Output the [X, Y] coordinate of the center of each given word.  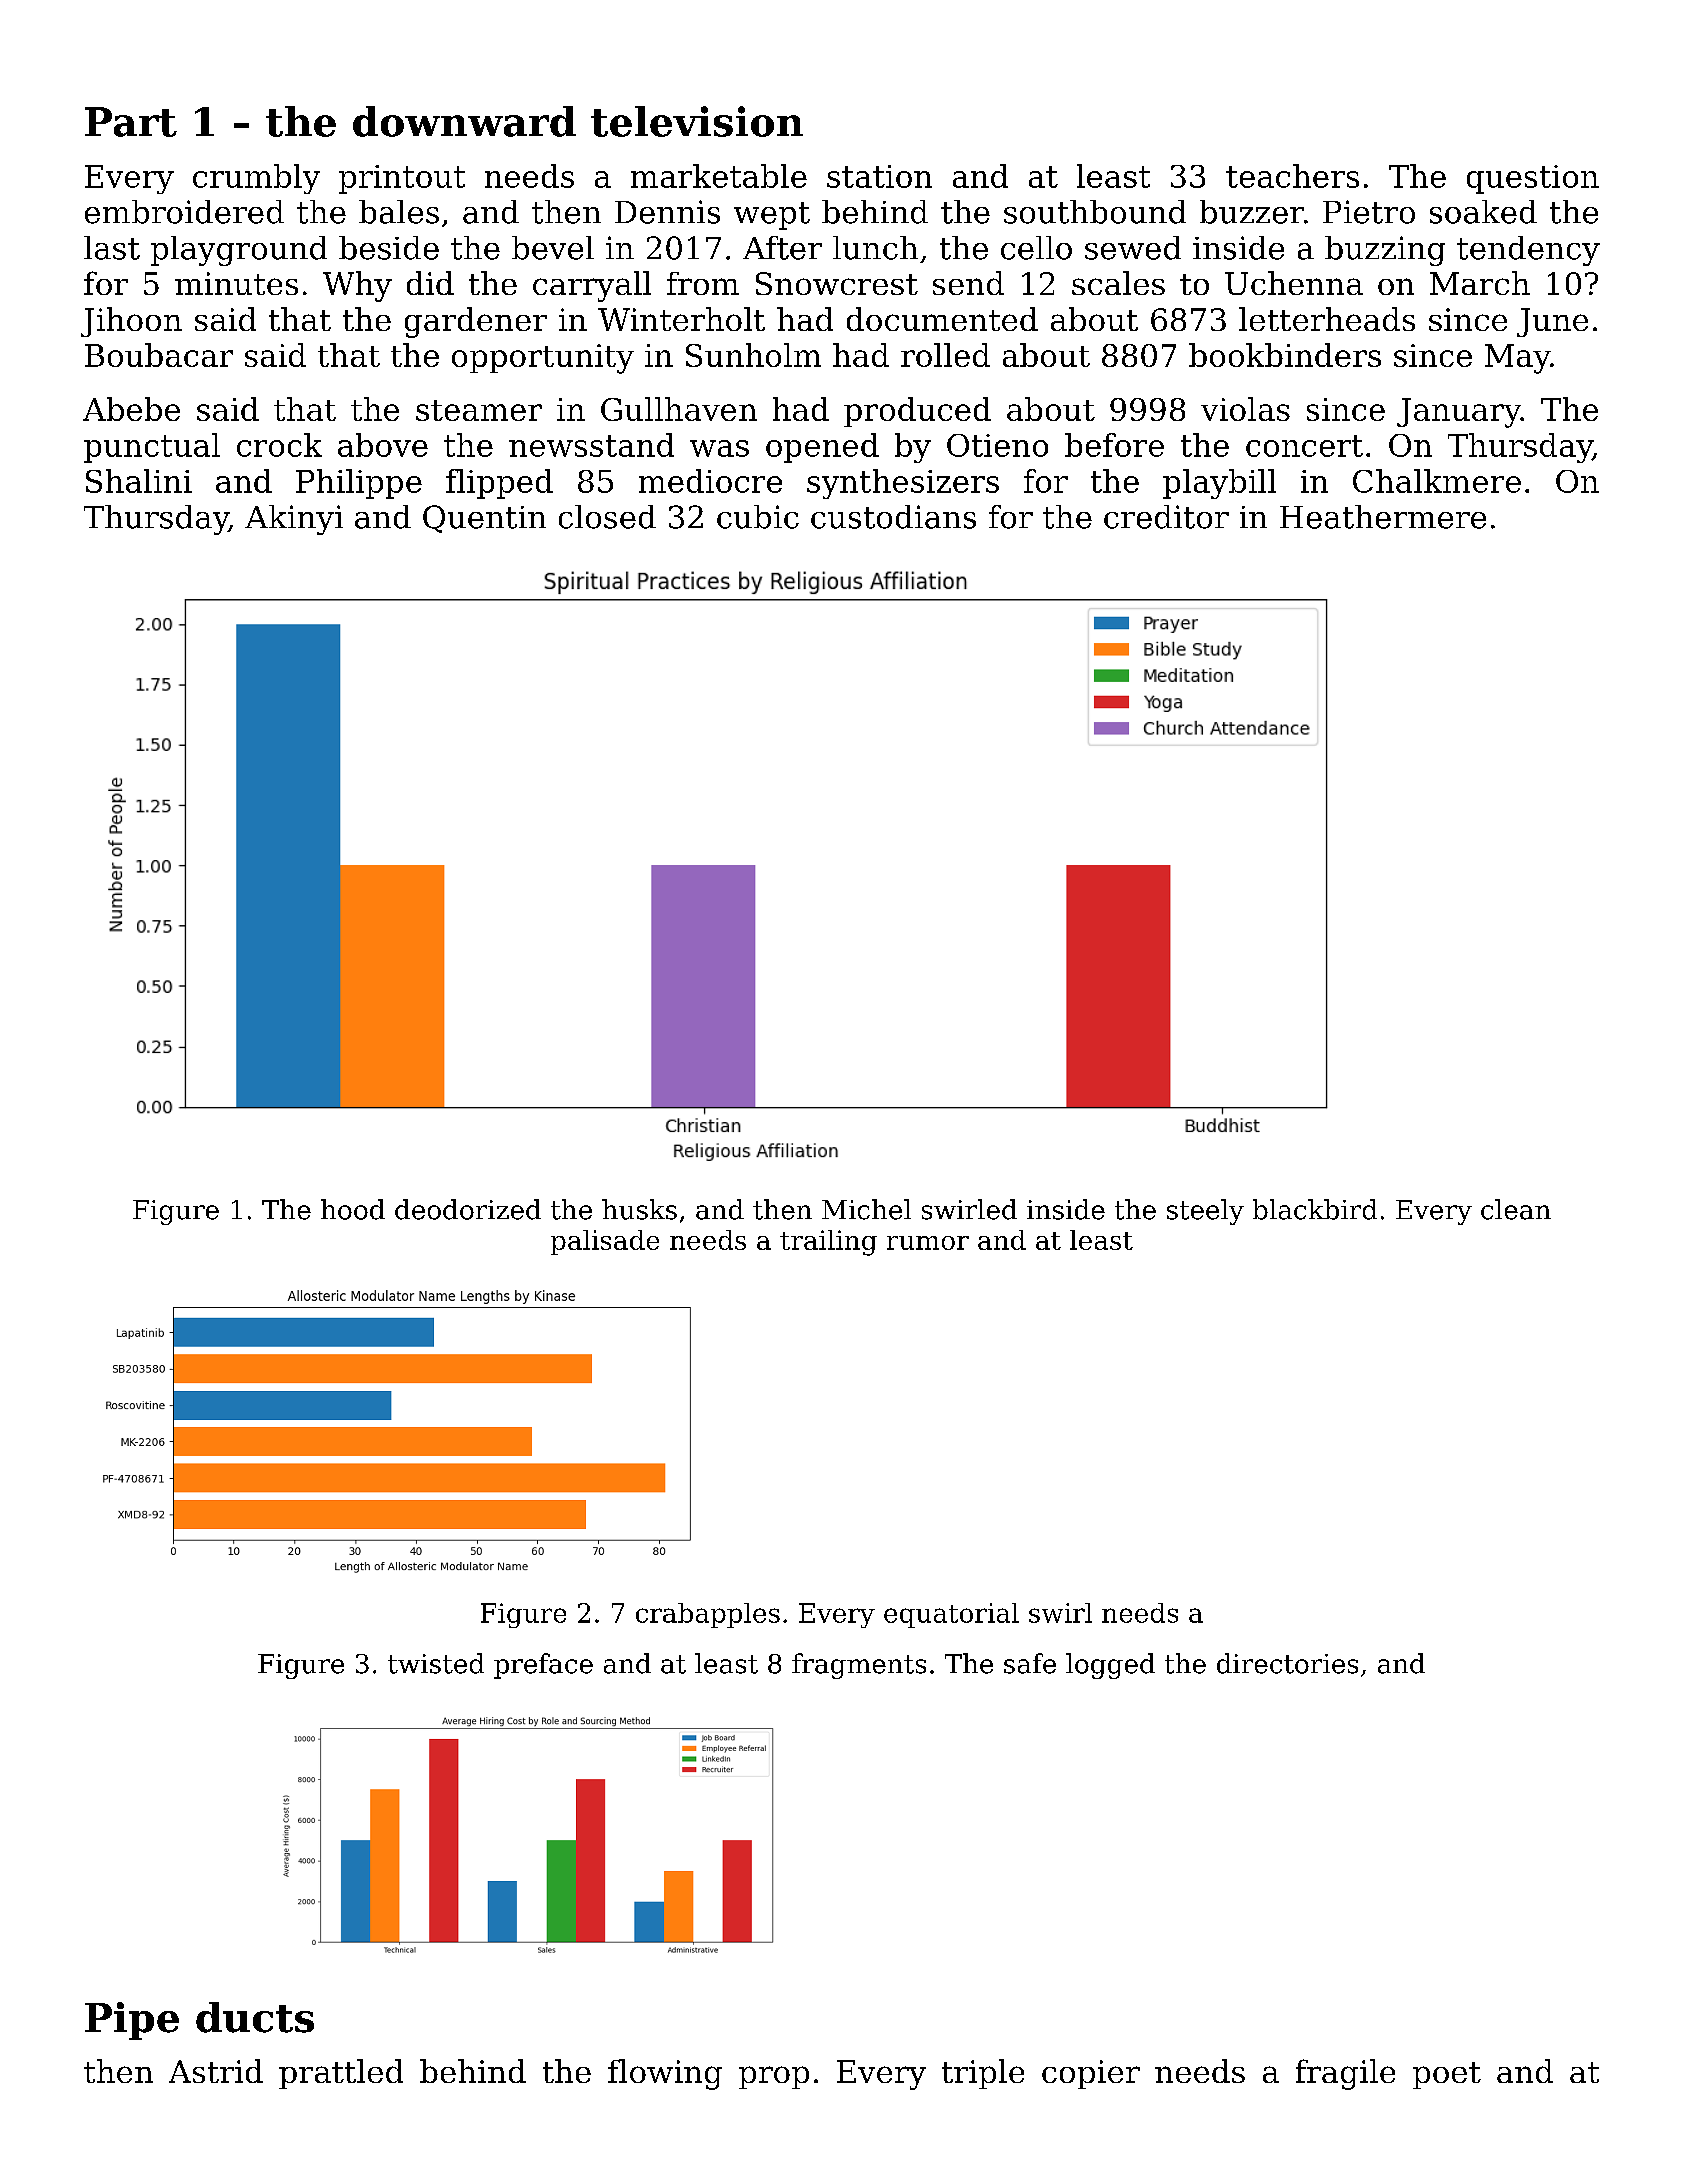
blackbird [1315, 1209]
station [879, 176]
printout [402, 179]
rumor [928, 1243]
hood [353, 1209]
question [1533, 179]
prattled [341, 2074]
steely [1205, 1212]
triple [983, 2074]
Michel [866, 1209]
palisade [605, 1242]
